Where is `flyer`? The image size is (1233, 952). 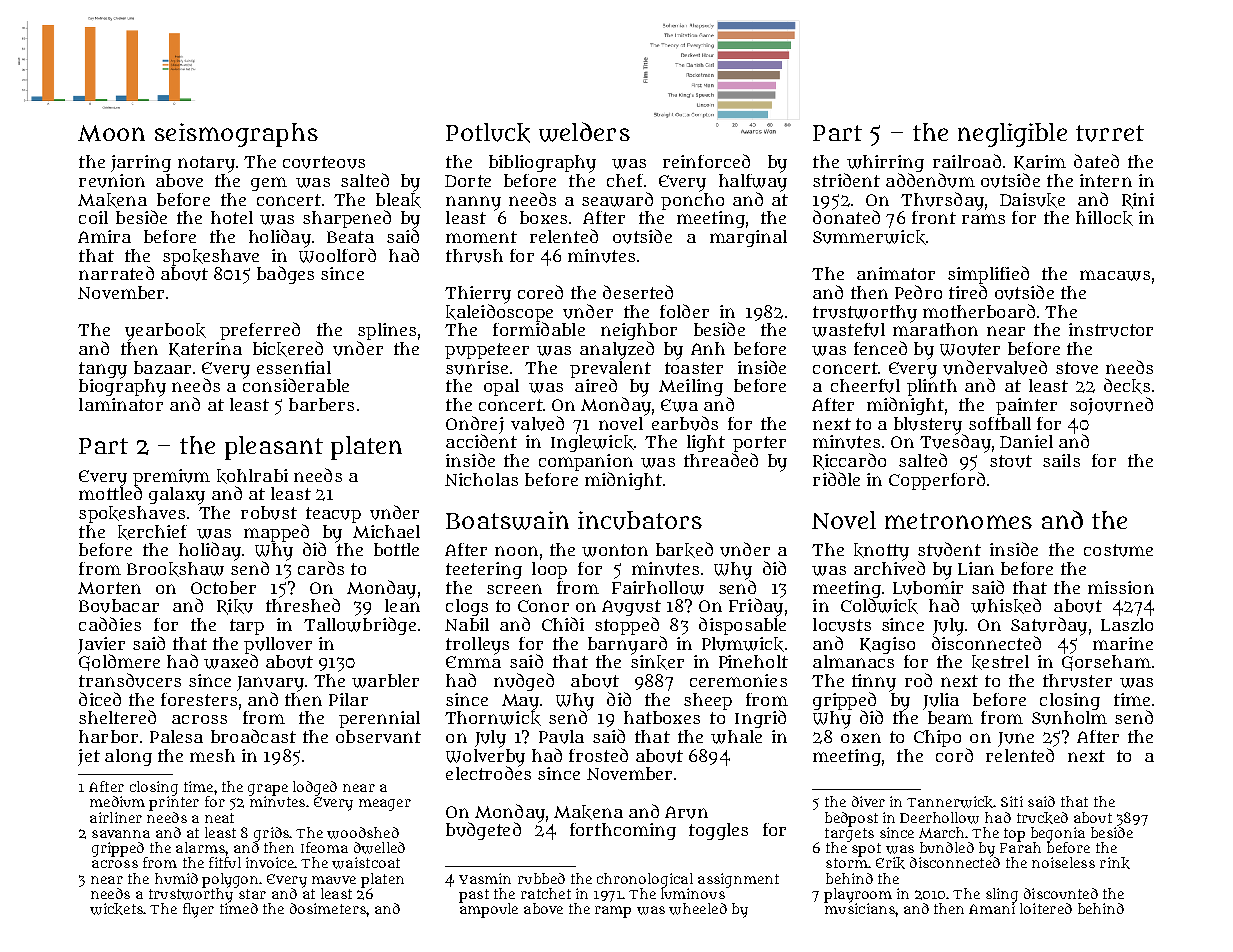
flyer is located at coordinates (198, 910).
